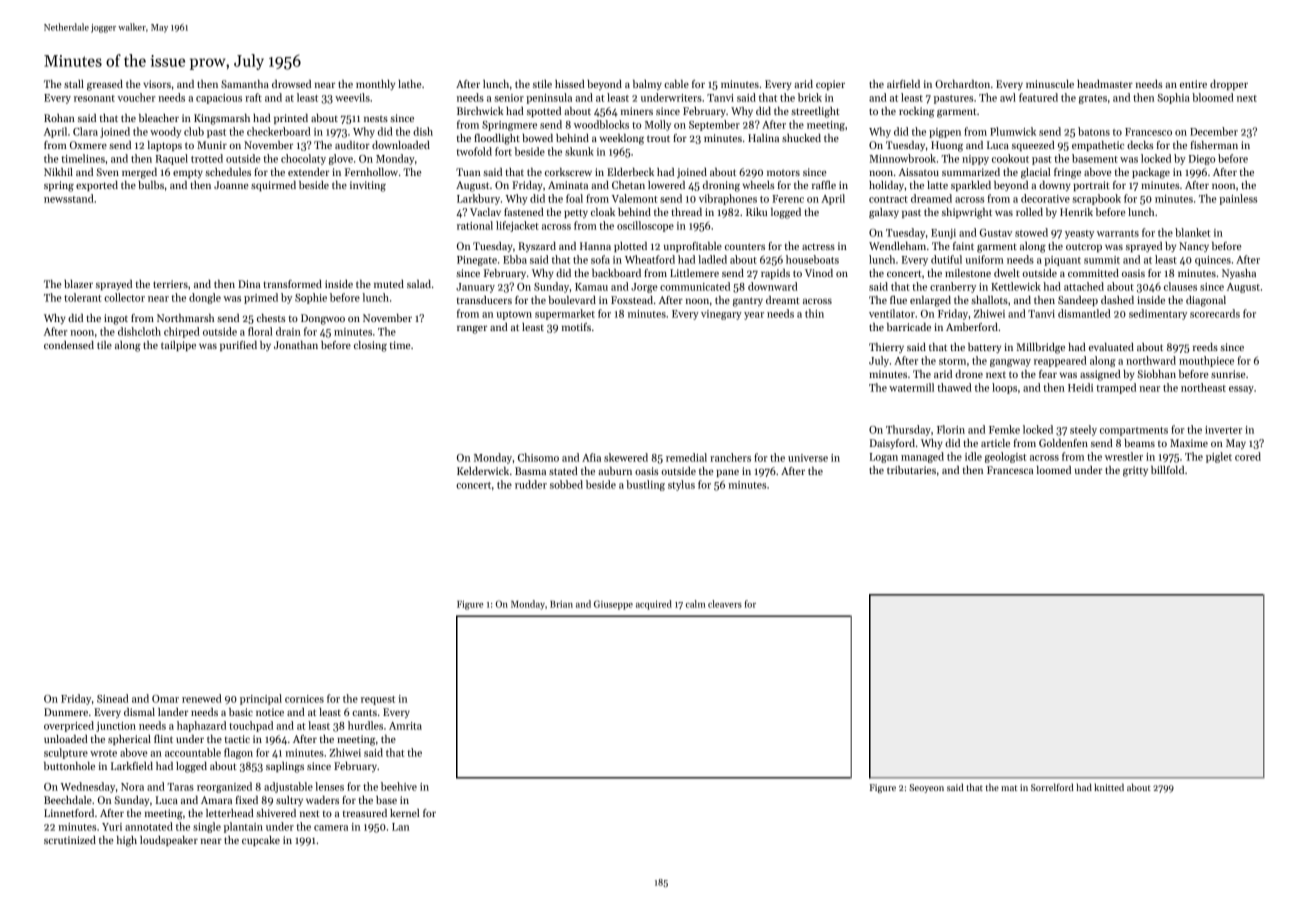  What do you see at coordinates (1238, 199) in the screenshot?
I see `painless` at bounding box center [1238, 199].
